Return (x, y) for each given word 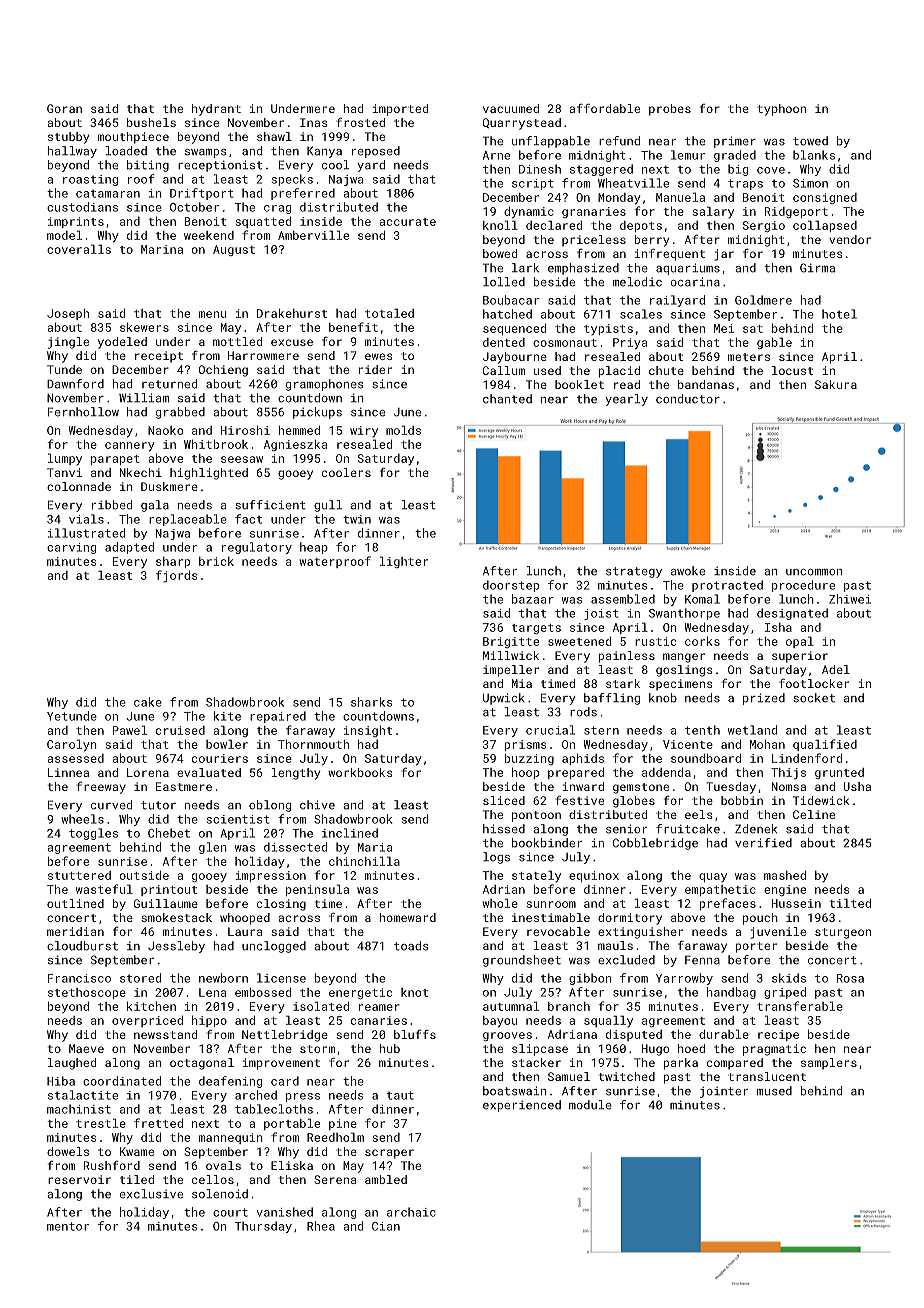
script (532, 184)
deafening (230, 1082)
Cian (386, 1226)
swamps (206, 153)
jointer (724, 1092)
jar (724, 255)
